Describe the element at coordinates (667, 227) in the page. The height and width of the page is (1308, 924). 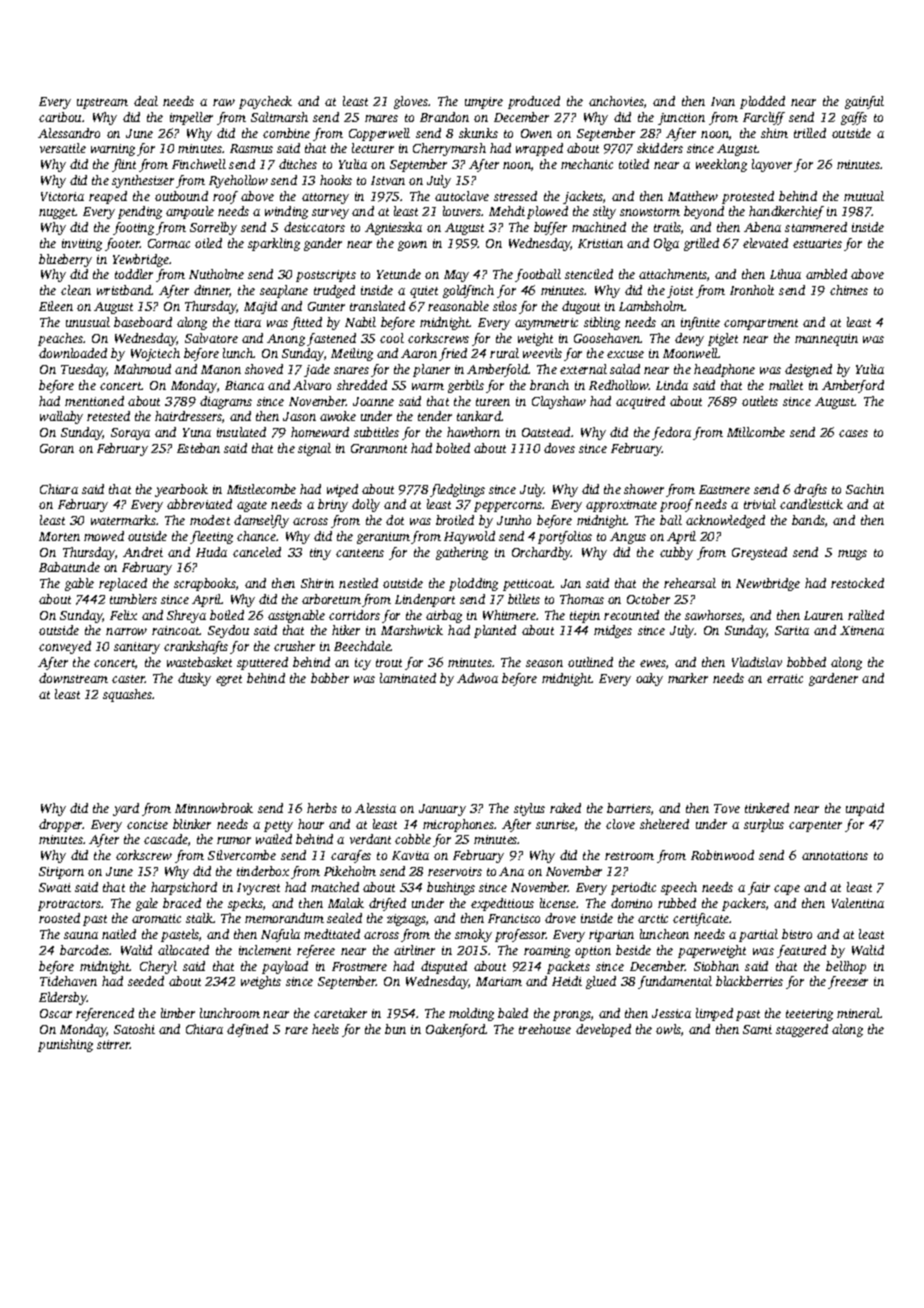
I see `trails` at that location.
